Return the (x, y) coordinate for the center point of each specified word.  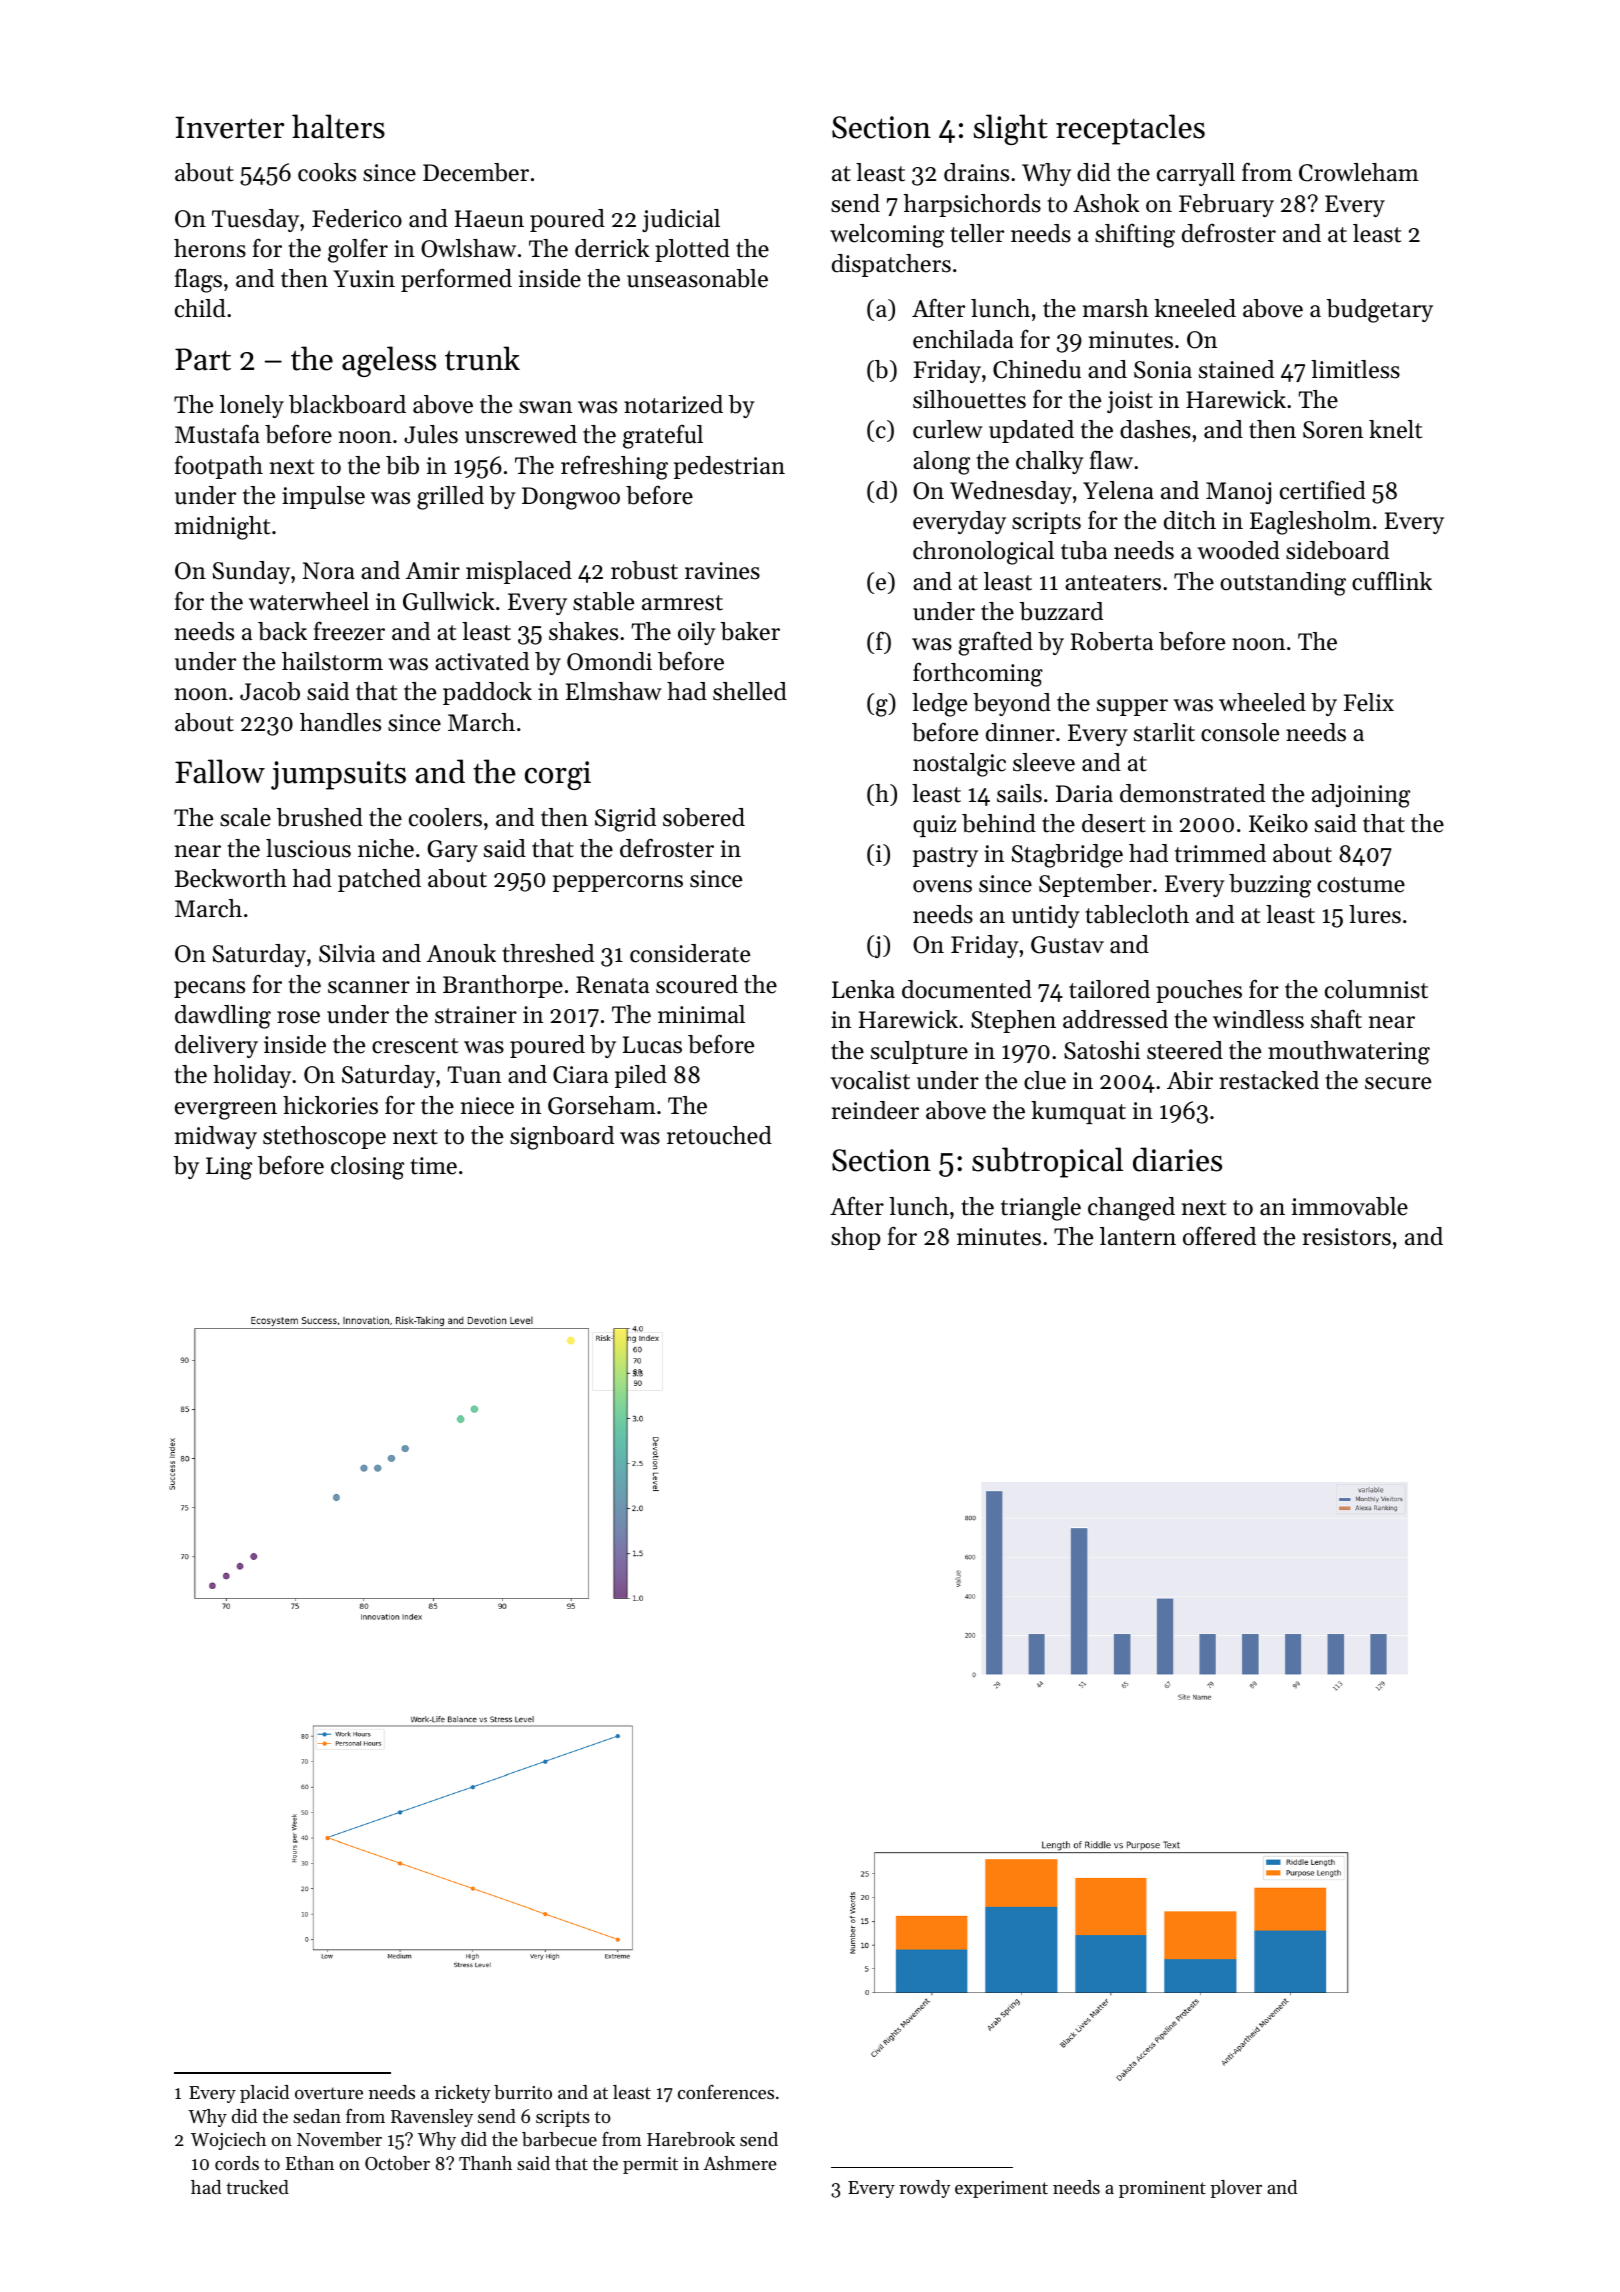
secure (1398, 1083)
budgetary (1380, 311)
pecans (209, 989)
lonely (252, 406)
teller (977, 233)
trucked (257, 2187)
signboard (562, 1138)
